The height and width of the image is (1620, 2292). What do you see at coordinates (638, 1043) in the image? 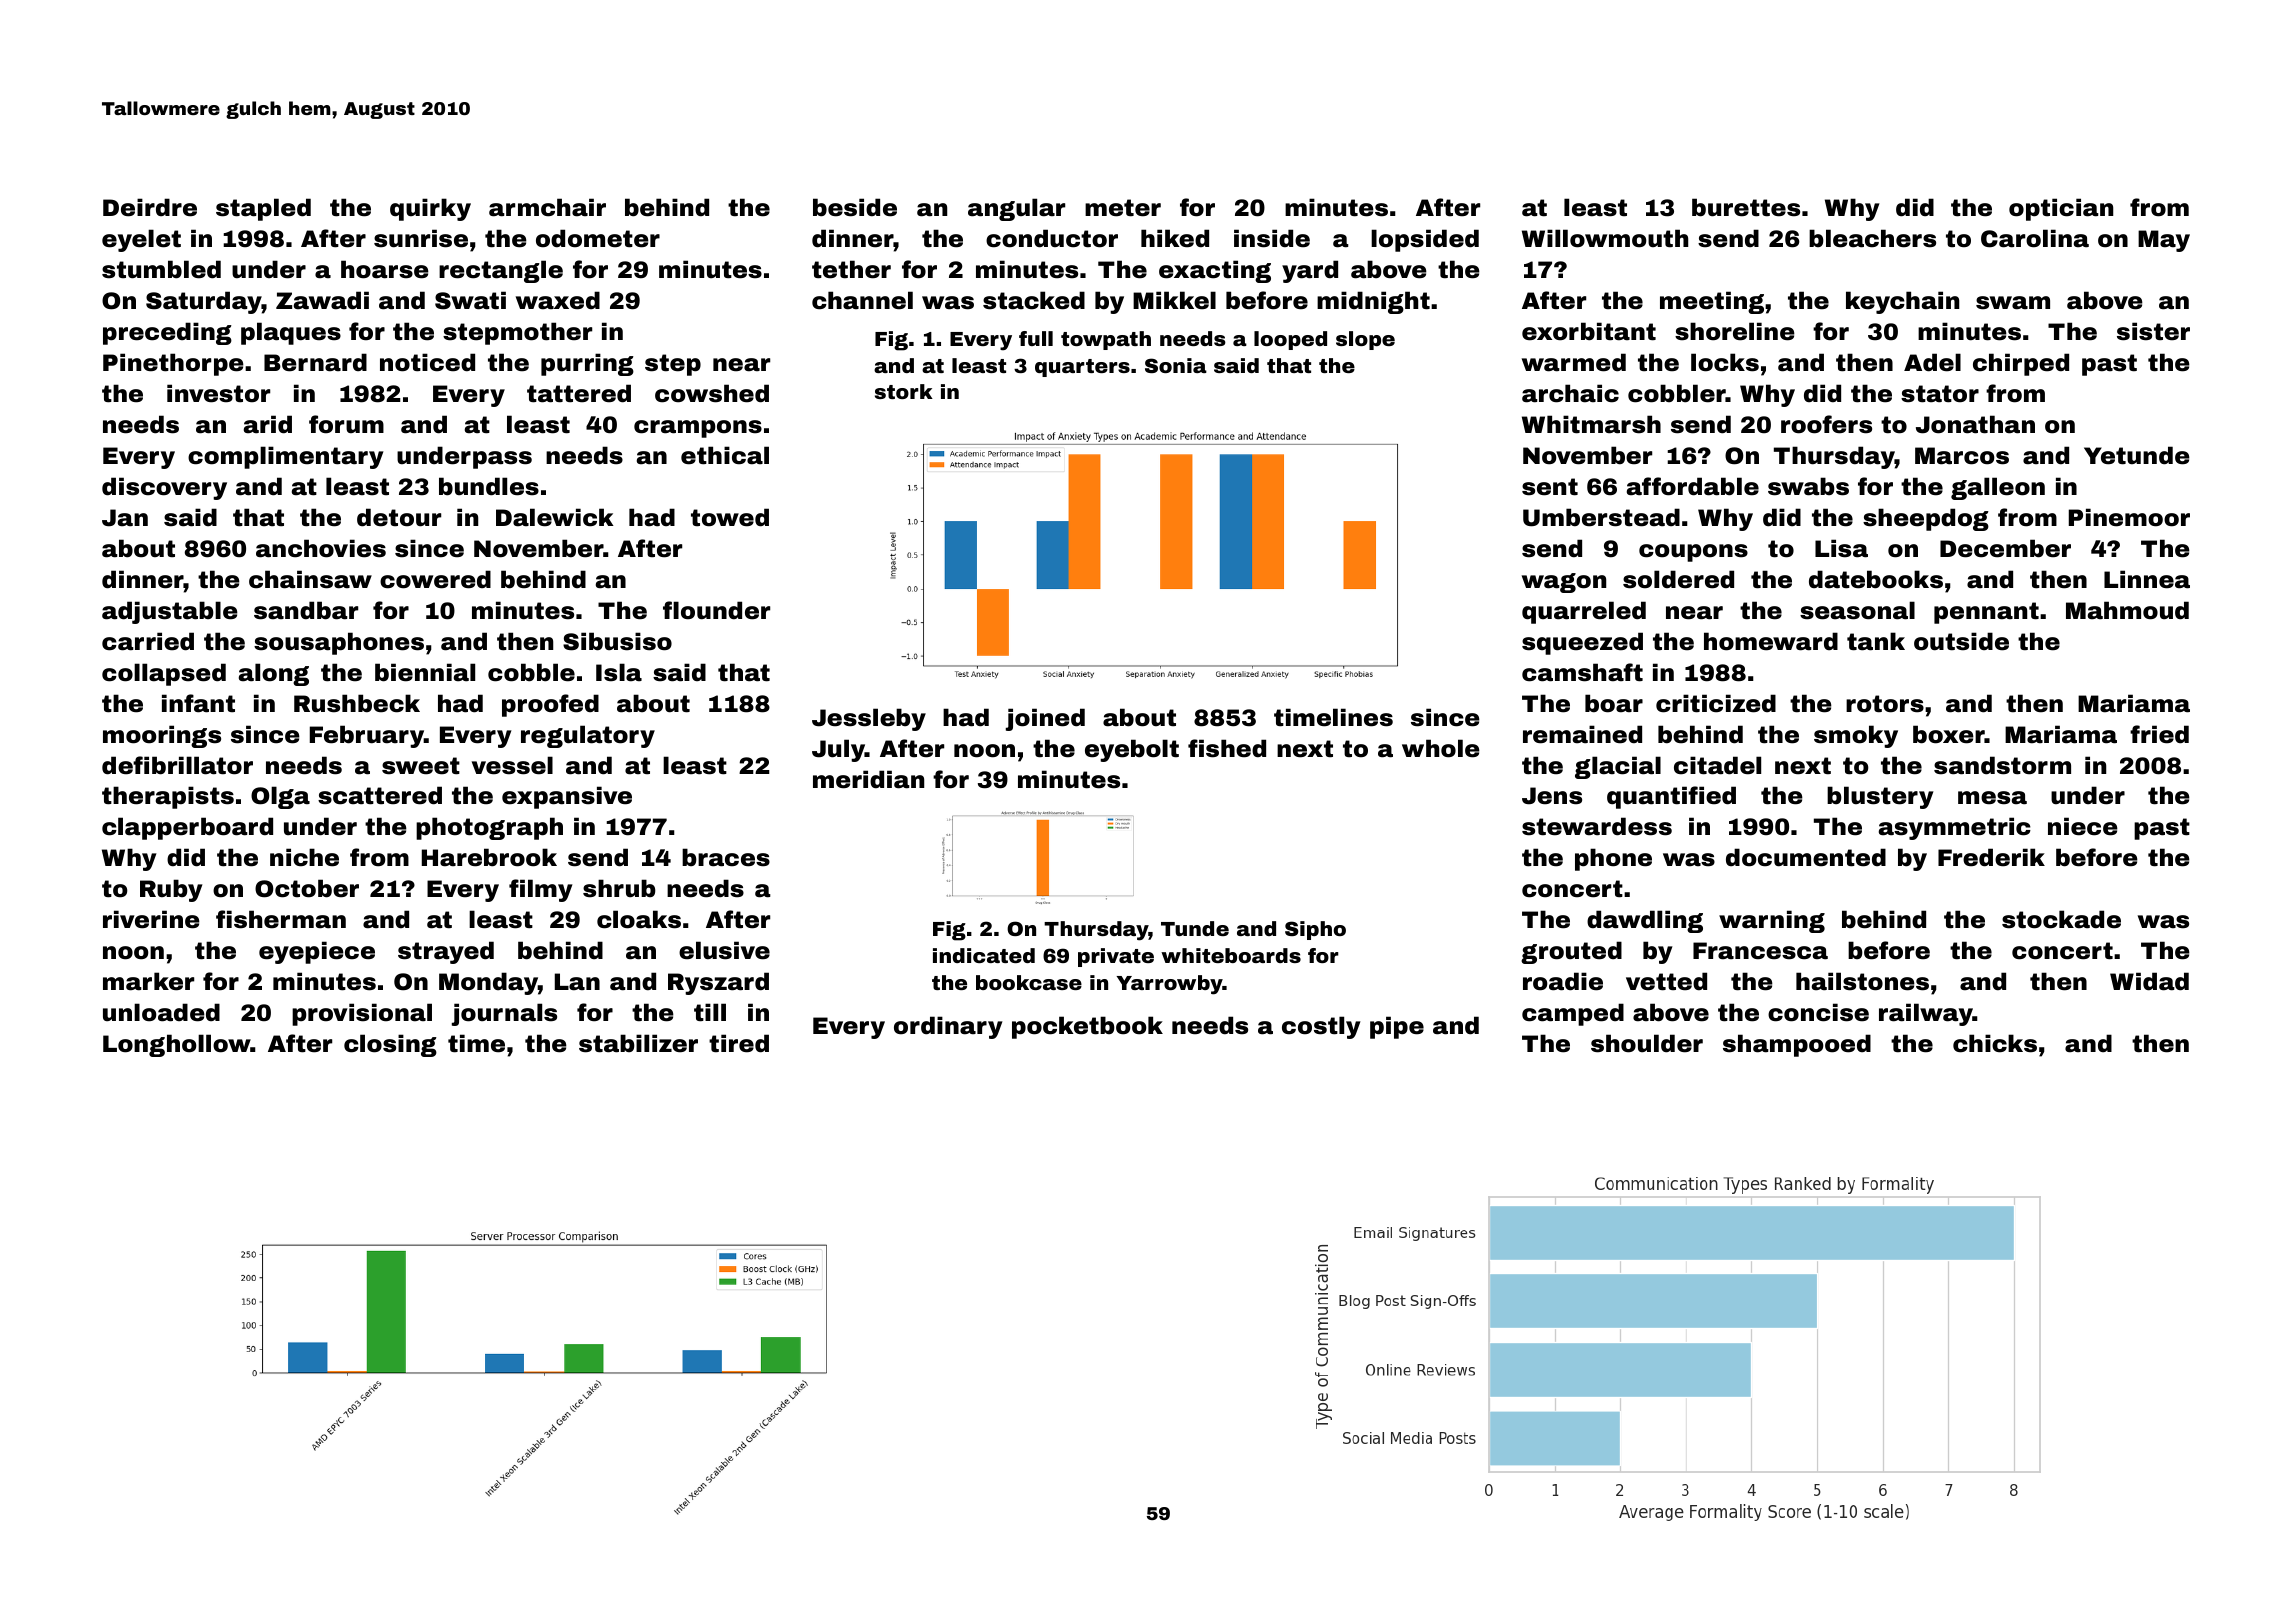
I see `stabilizer` at bounding box center [638, 1043].
